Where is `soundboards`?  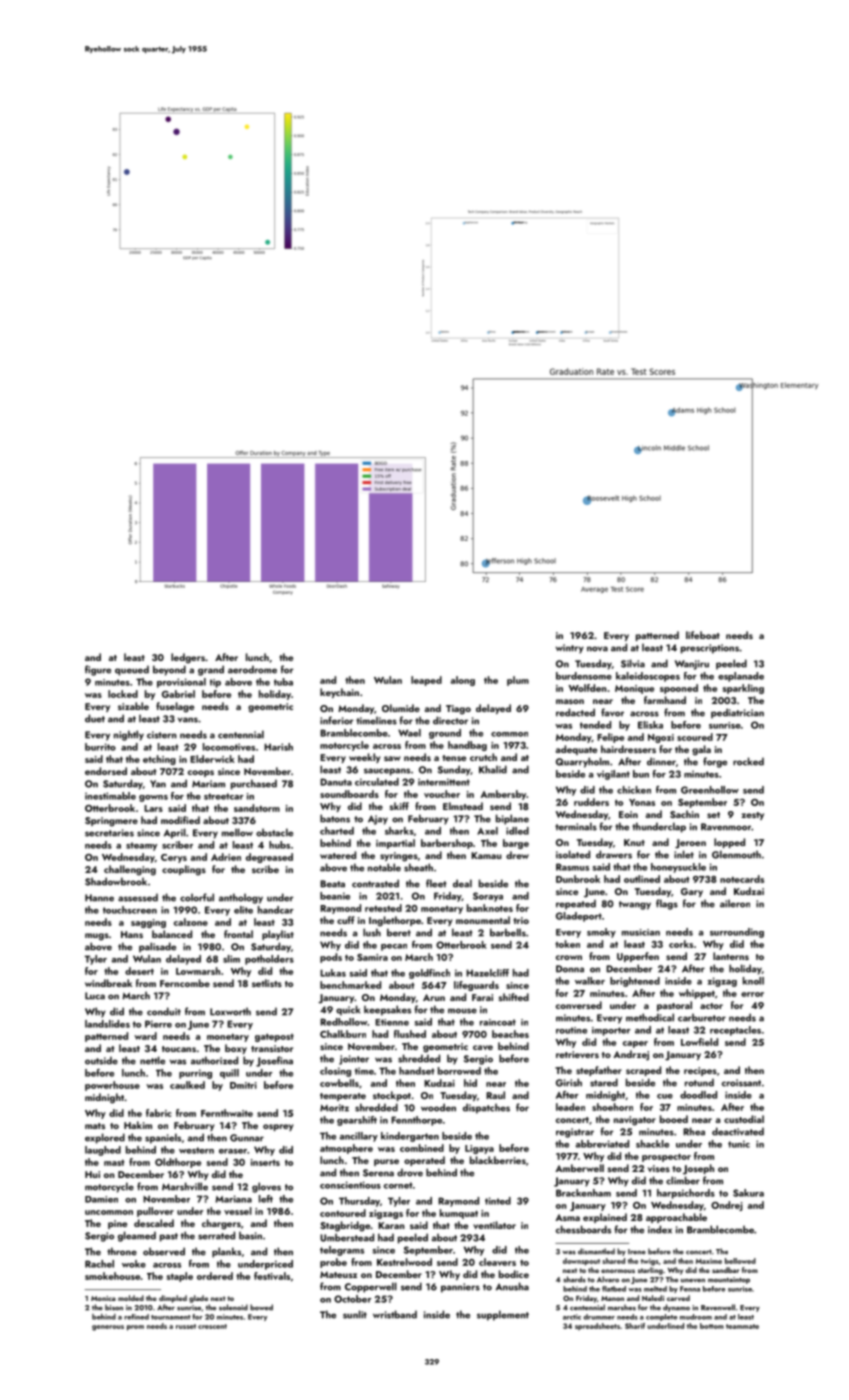 soundboards is located at coordinates (349, 794).
